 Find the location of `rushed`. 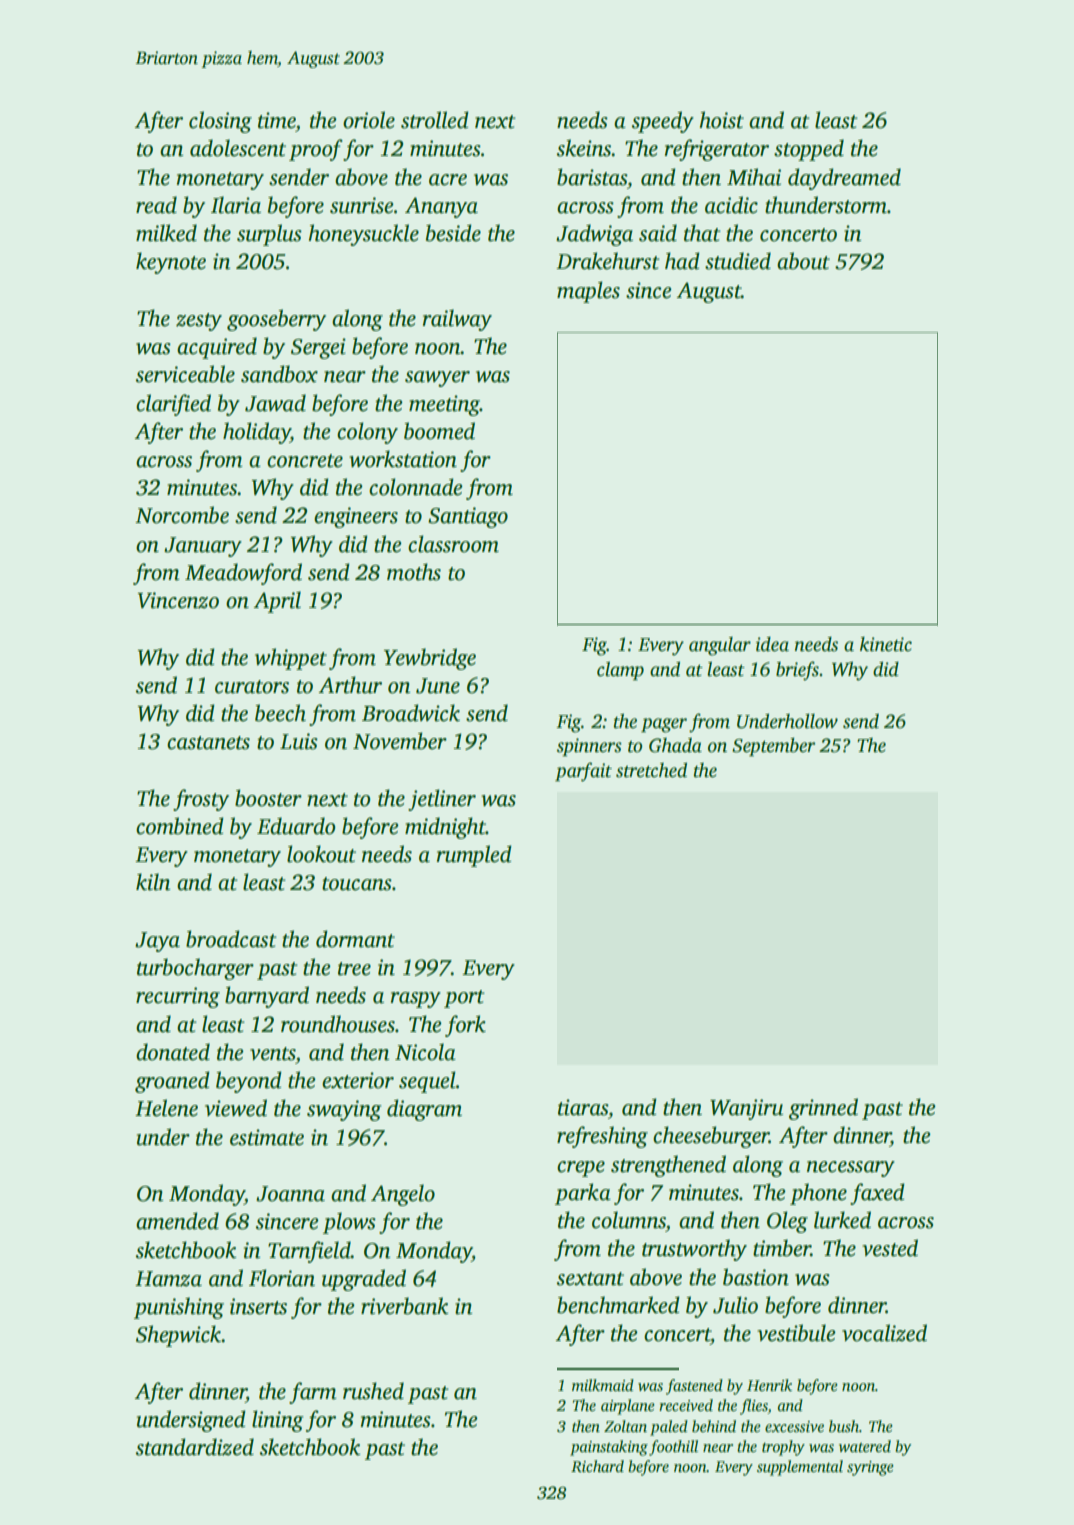

rushed is located at coordinates (373, 1391).
